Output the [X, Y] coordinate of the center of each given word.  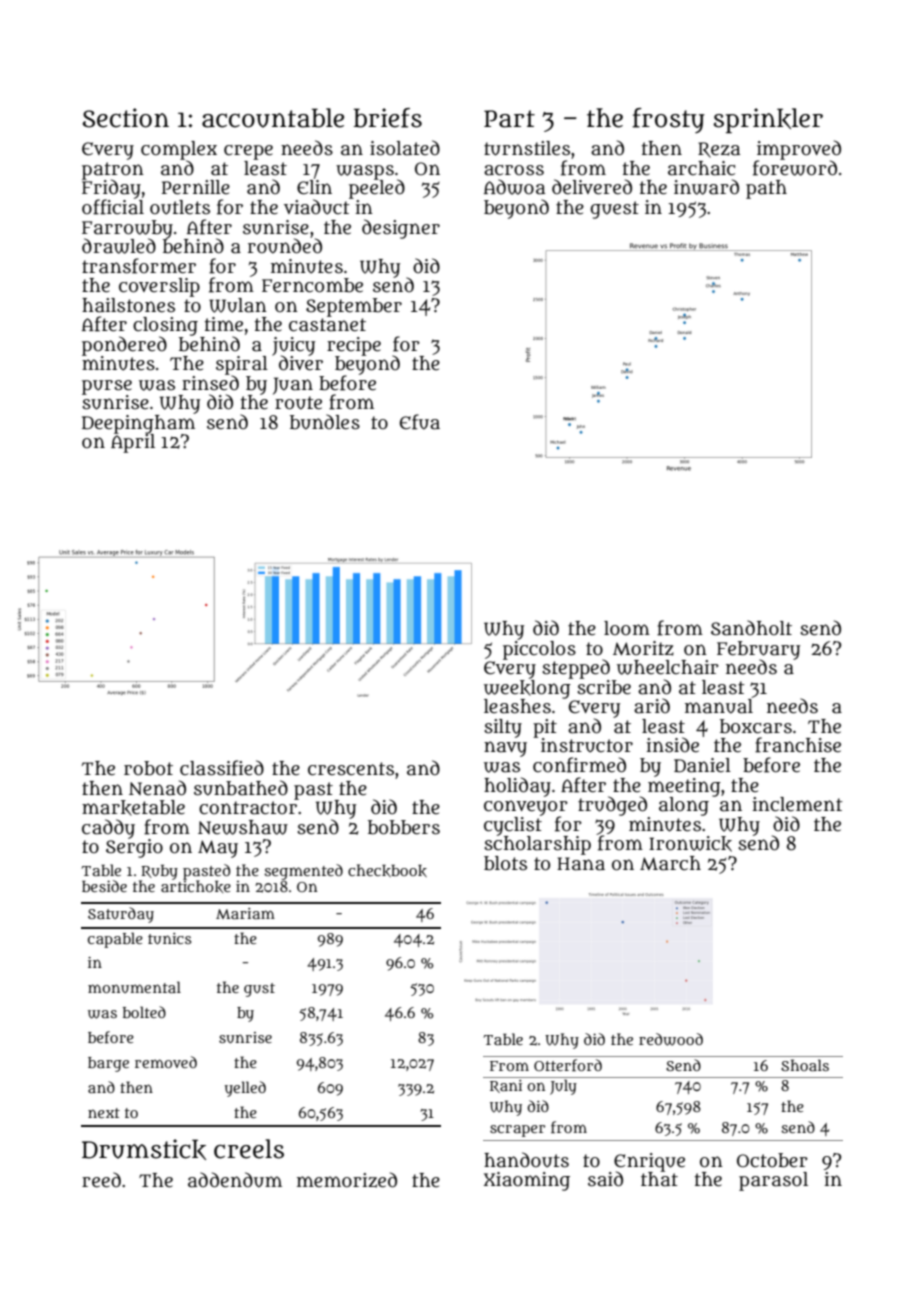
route [298, 403]
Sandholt [751, 628]
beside [104, 886]
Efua [420, 422]
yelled [245, 1089]
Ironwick [690, 844]
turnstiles [527, 148]
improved [799, 150]
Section [125, 118]
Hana [581, 864]
